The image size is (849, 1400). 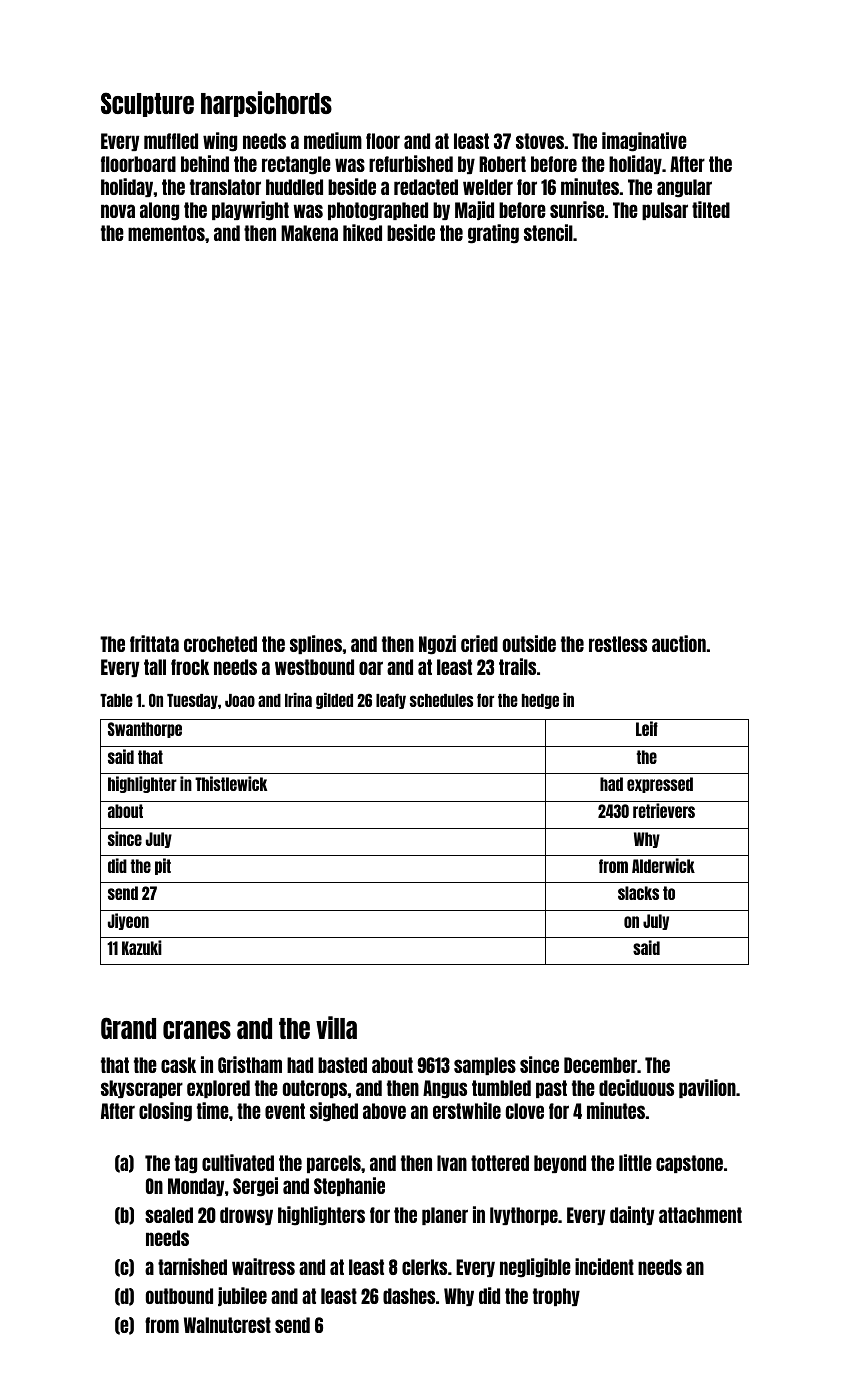 I want to click on stoves, so click(x=540, y=141).
